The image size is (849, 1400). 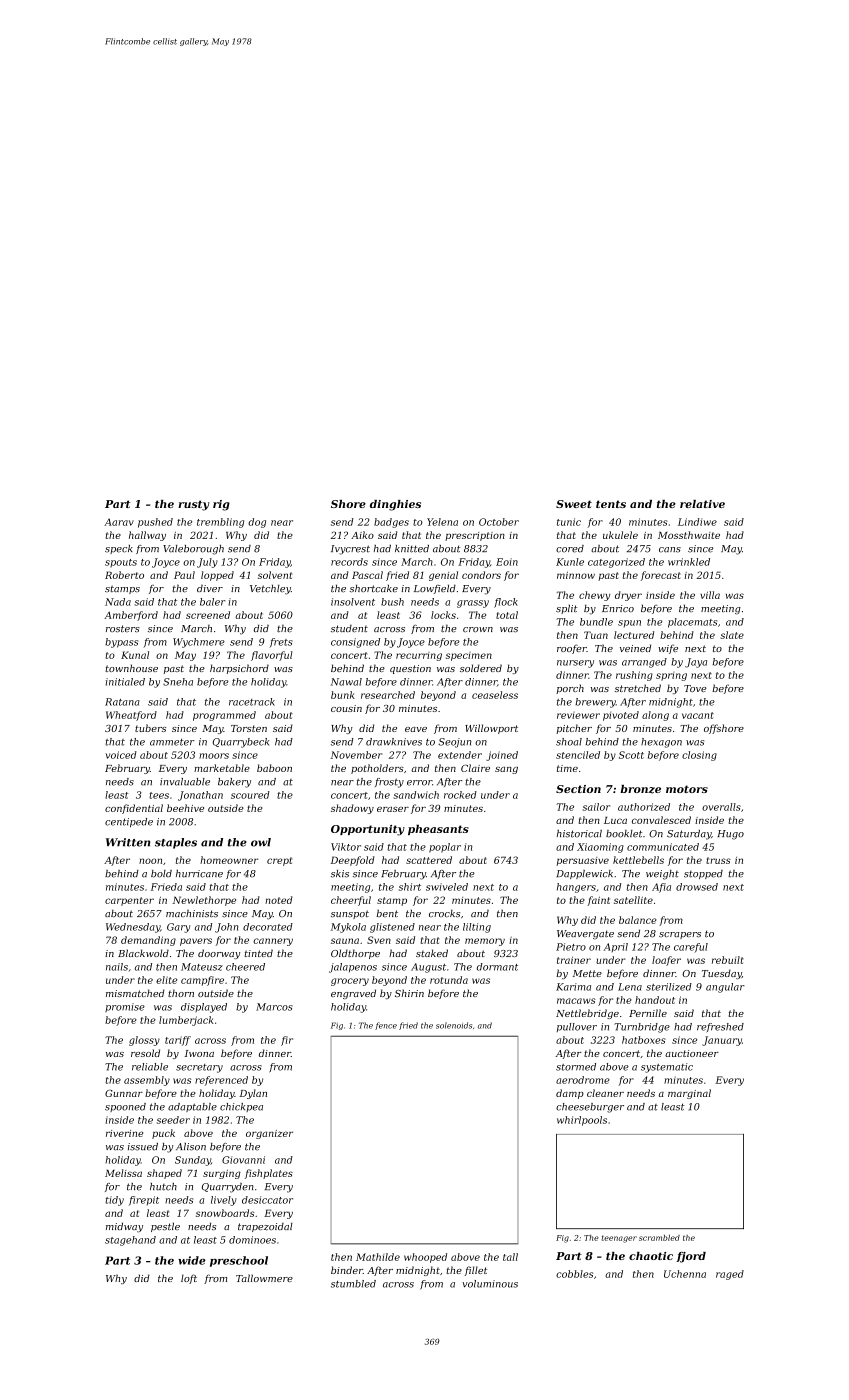 I want to click on racetrack, so click(x=252, y=702).
